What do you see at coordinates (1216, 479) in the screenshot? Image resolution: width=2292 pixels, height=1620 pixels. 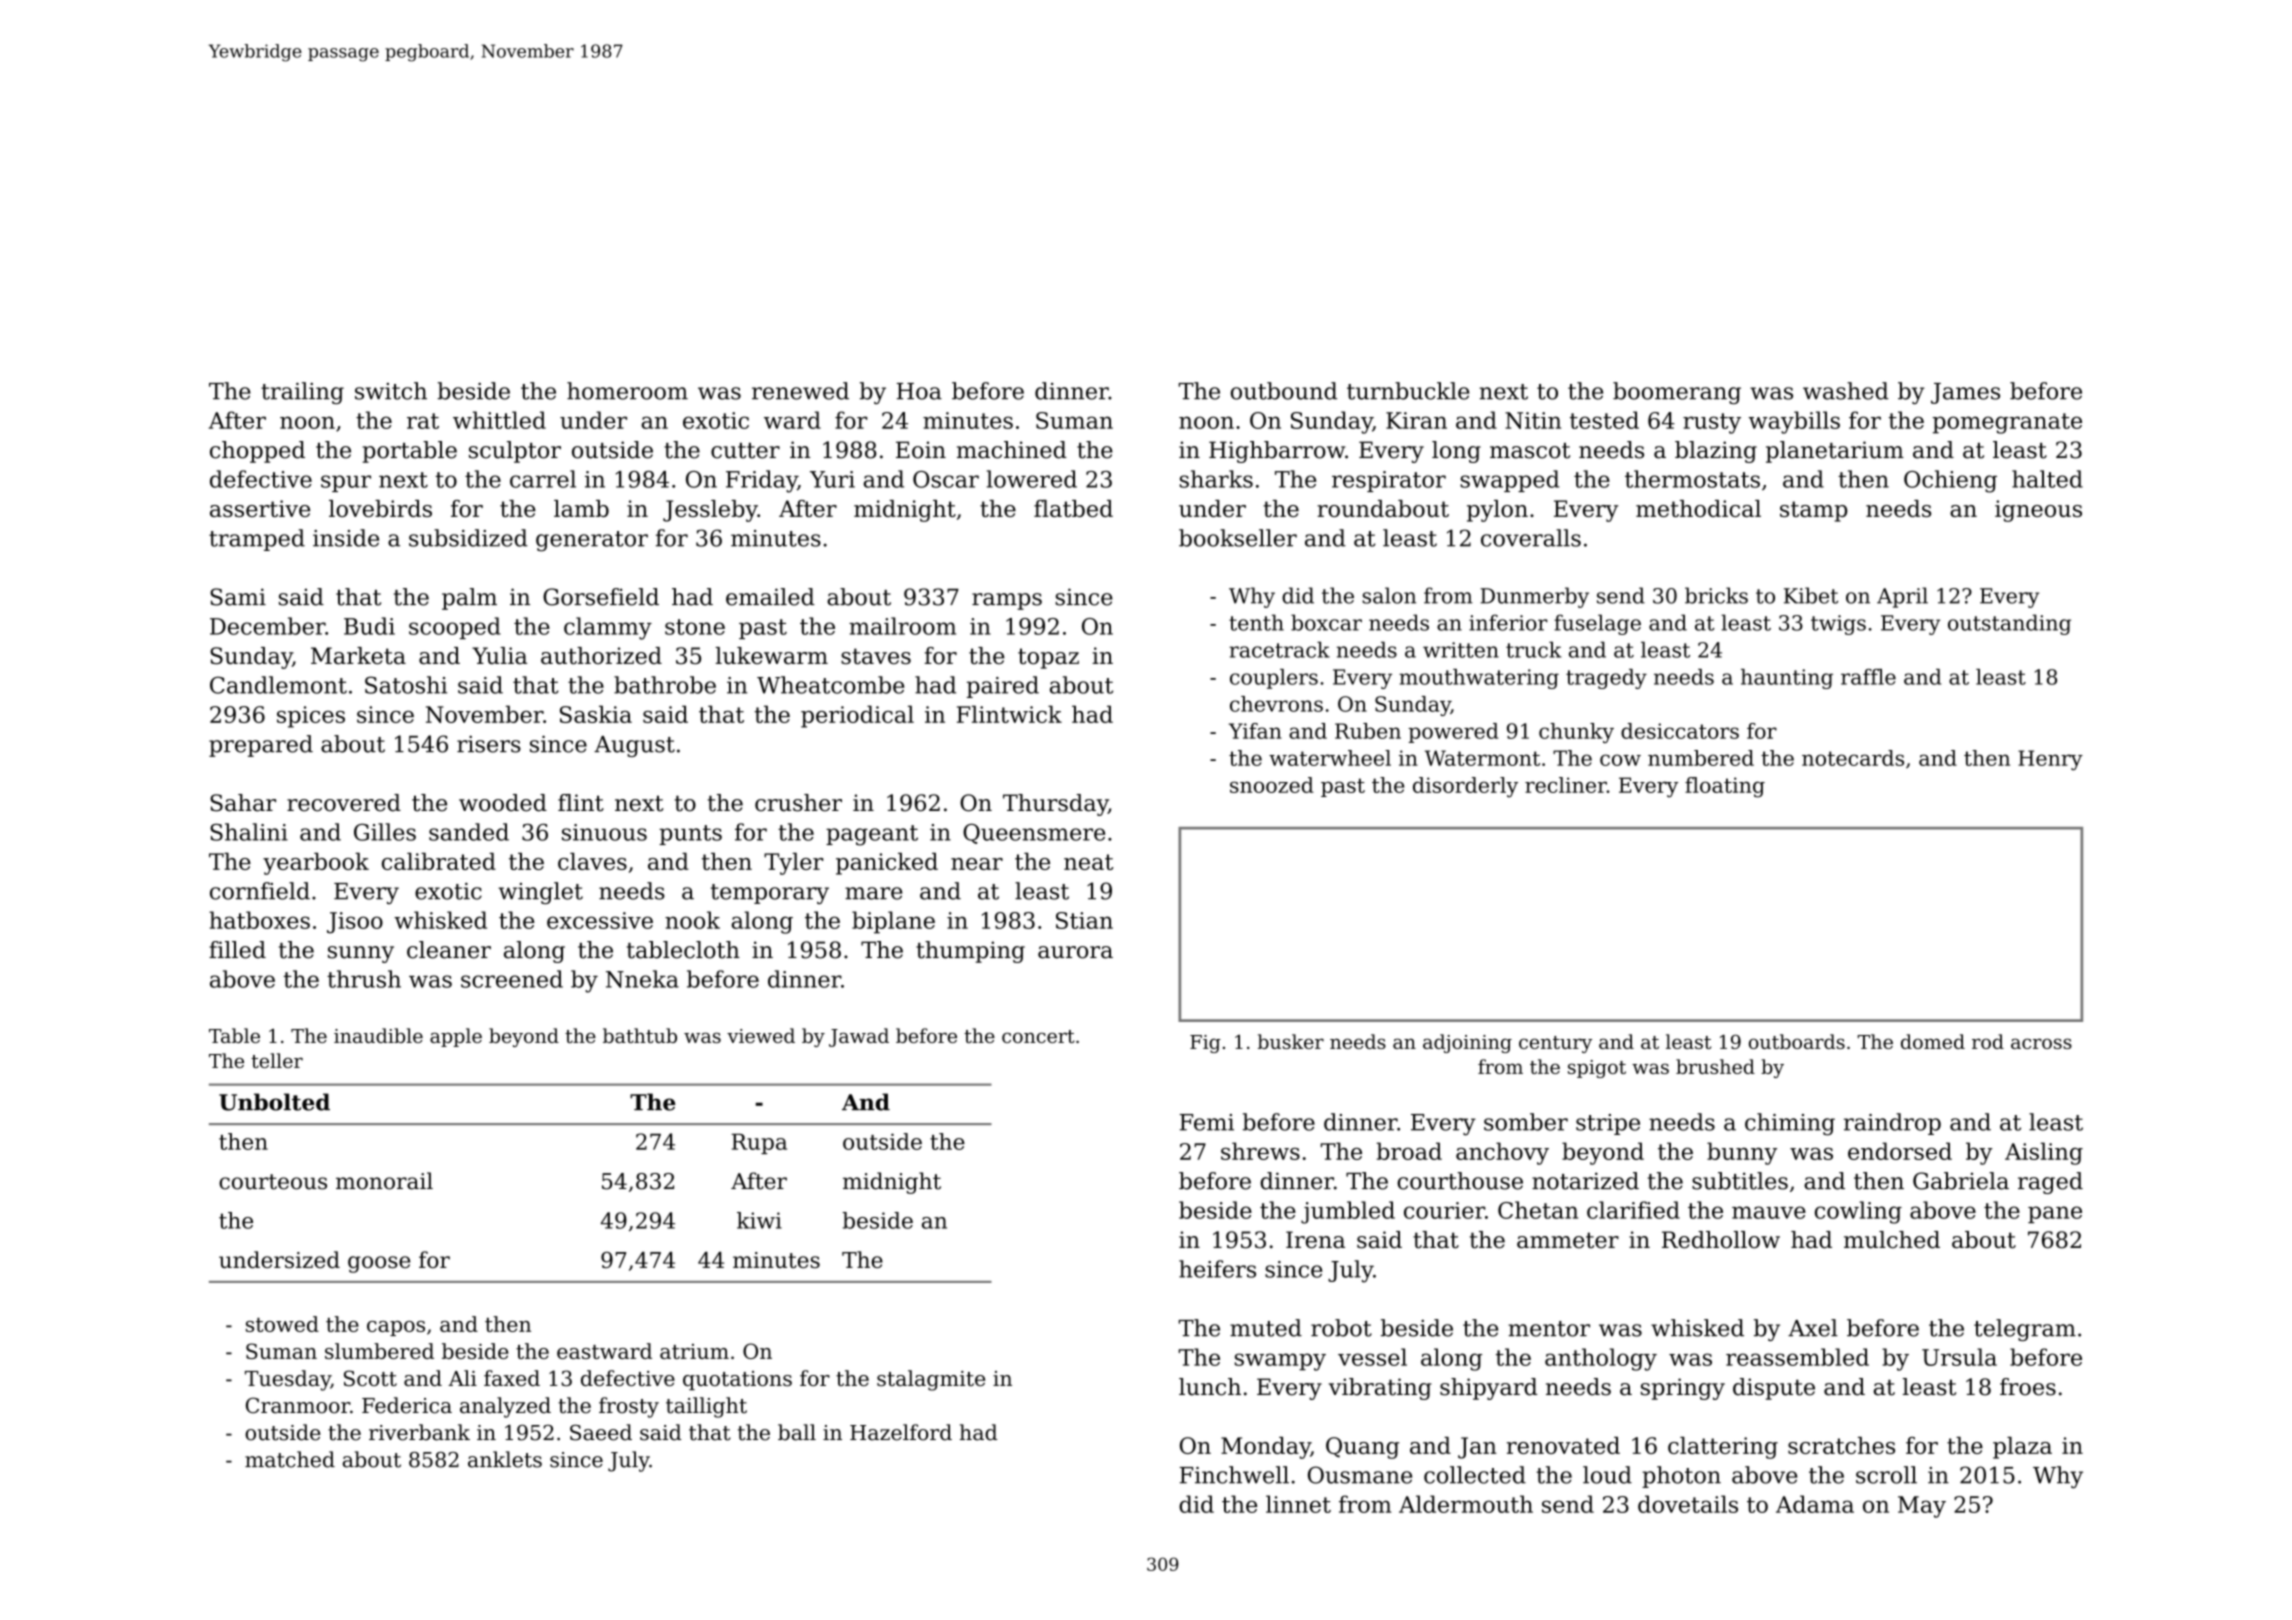 I see `sharks` at bounding box center [1216, 479].
